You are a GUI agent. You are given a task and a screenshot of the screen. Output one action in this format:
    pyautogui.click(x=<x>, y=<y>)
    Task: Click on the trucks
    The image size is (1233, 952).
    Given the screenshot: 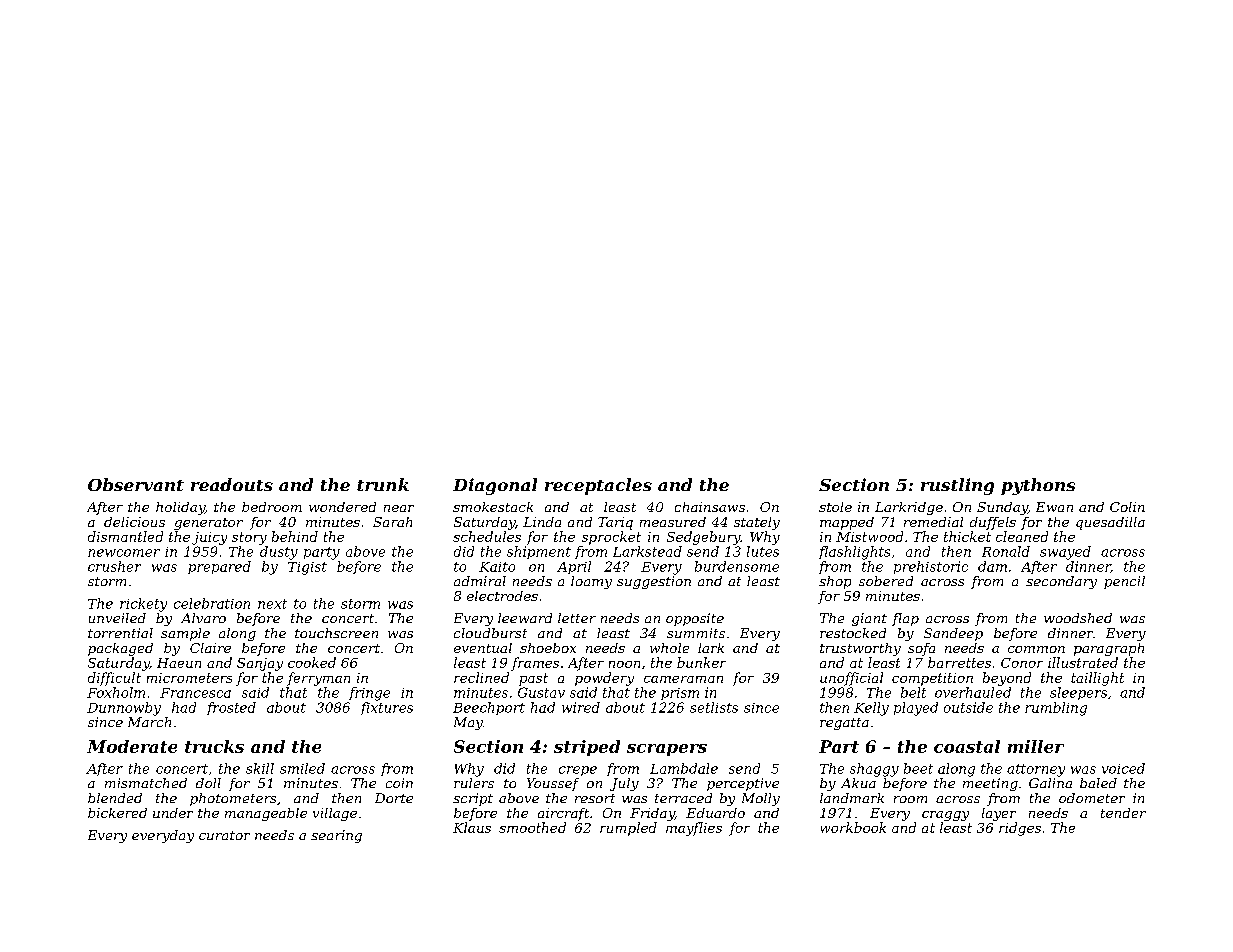 What is the action you would take?
    pyautogui.click(x=214, y=746)
